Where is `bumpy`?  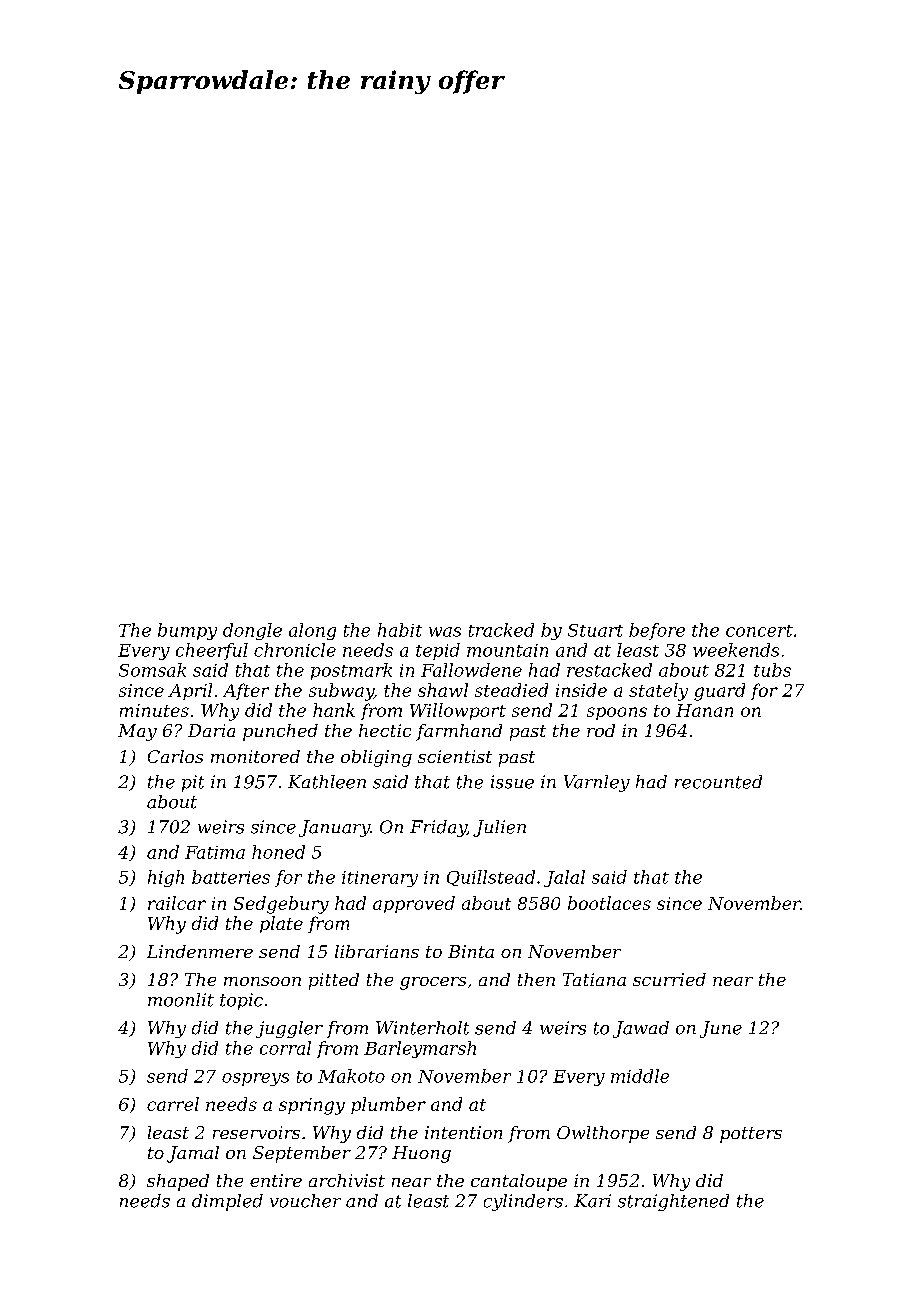
bumpy is located at coordinates (187, 631).
